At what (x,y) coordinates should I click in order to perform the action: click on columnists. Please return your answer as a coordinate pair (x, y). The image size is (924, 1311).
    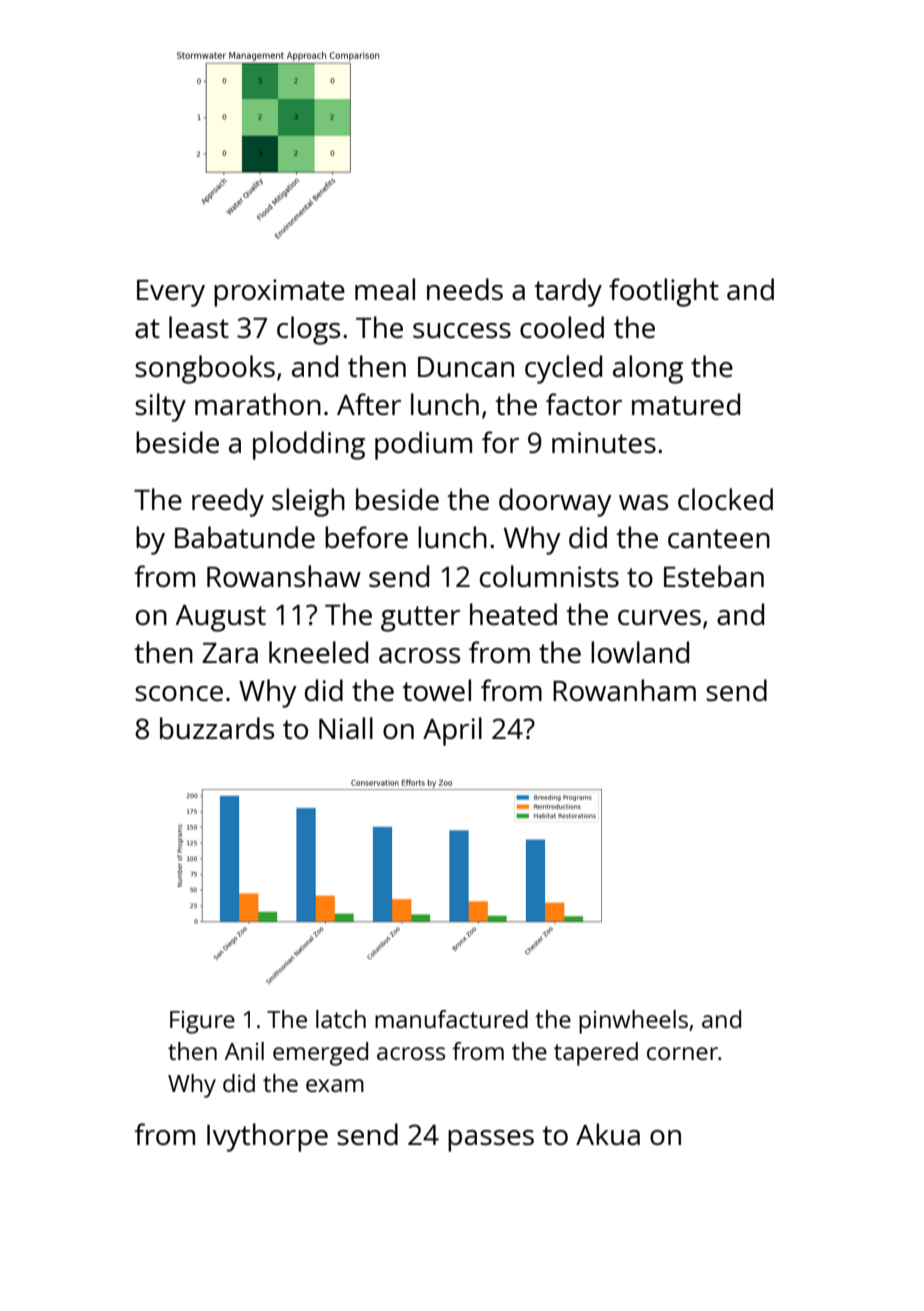
    Looking at the image, I should click on (549, 576).
